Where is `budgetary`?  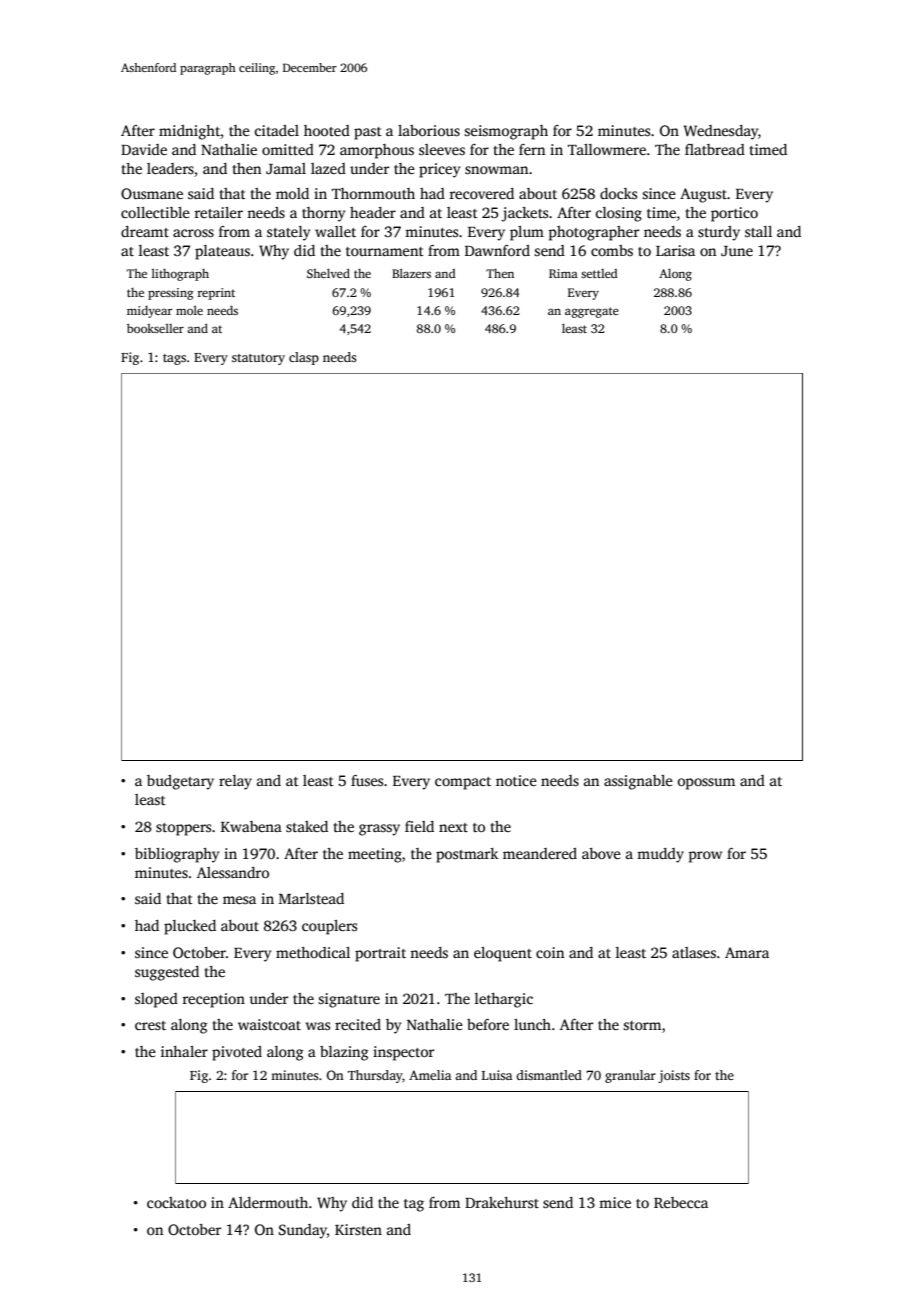 budgetary is located at coordinates (180, 782).
